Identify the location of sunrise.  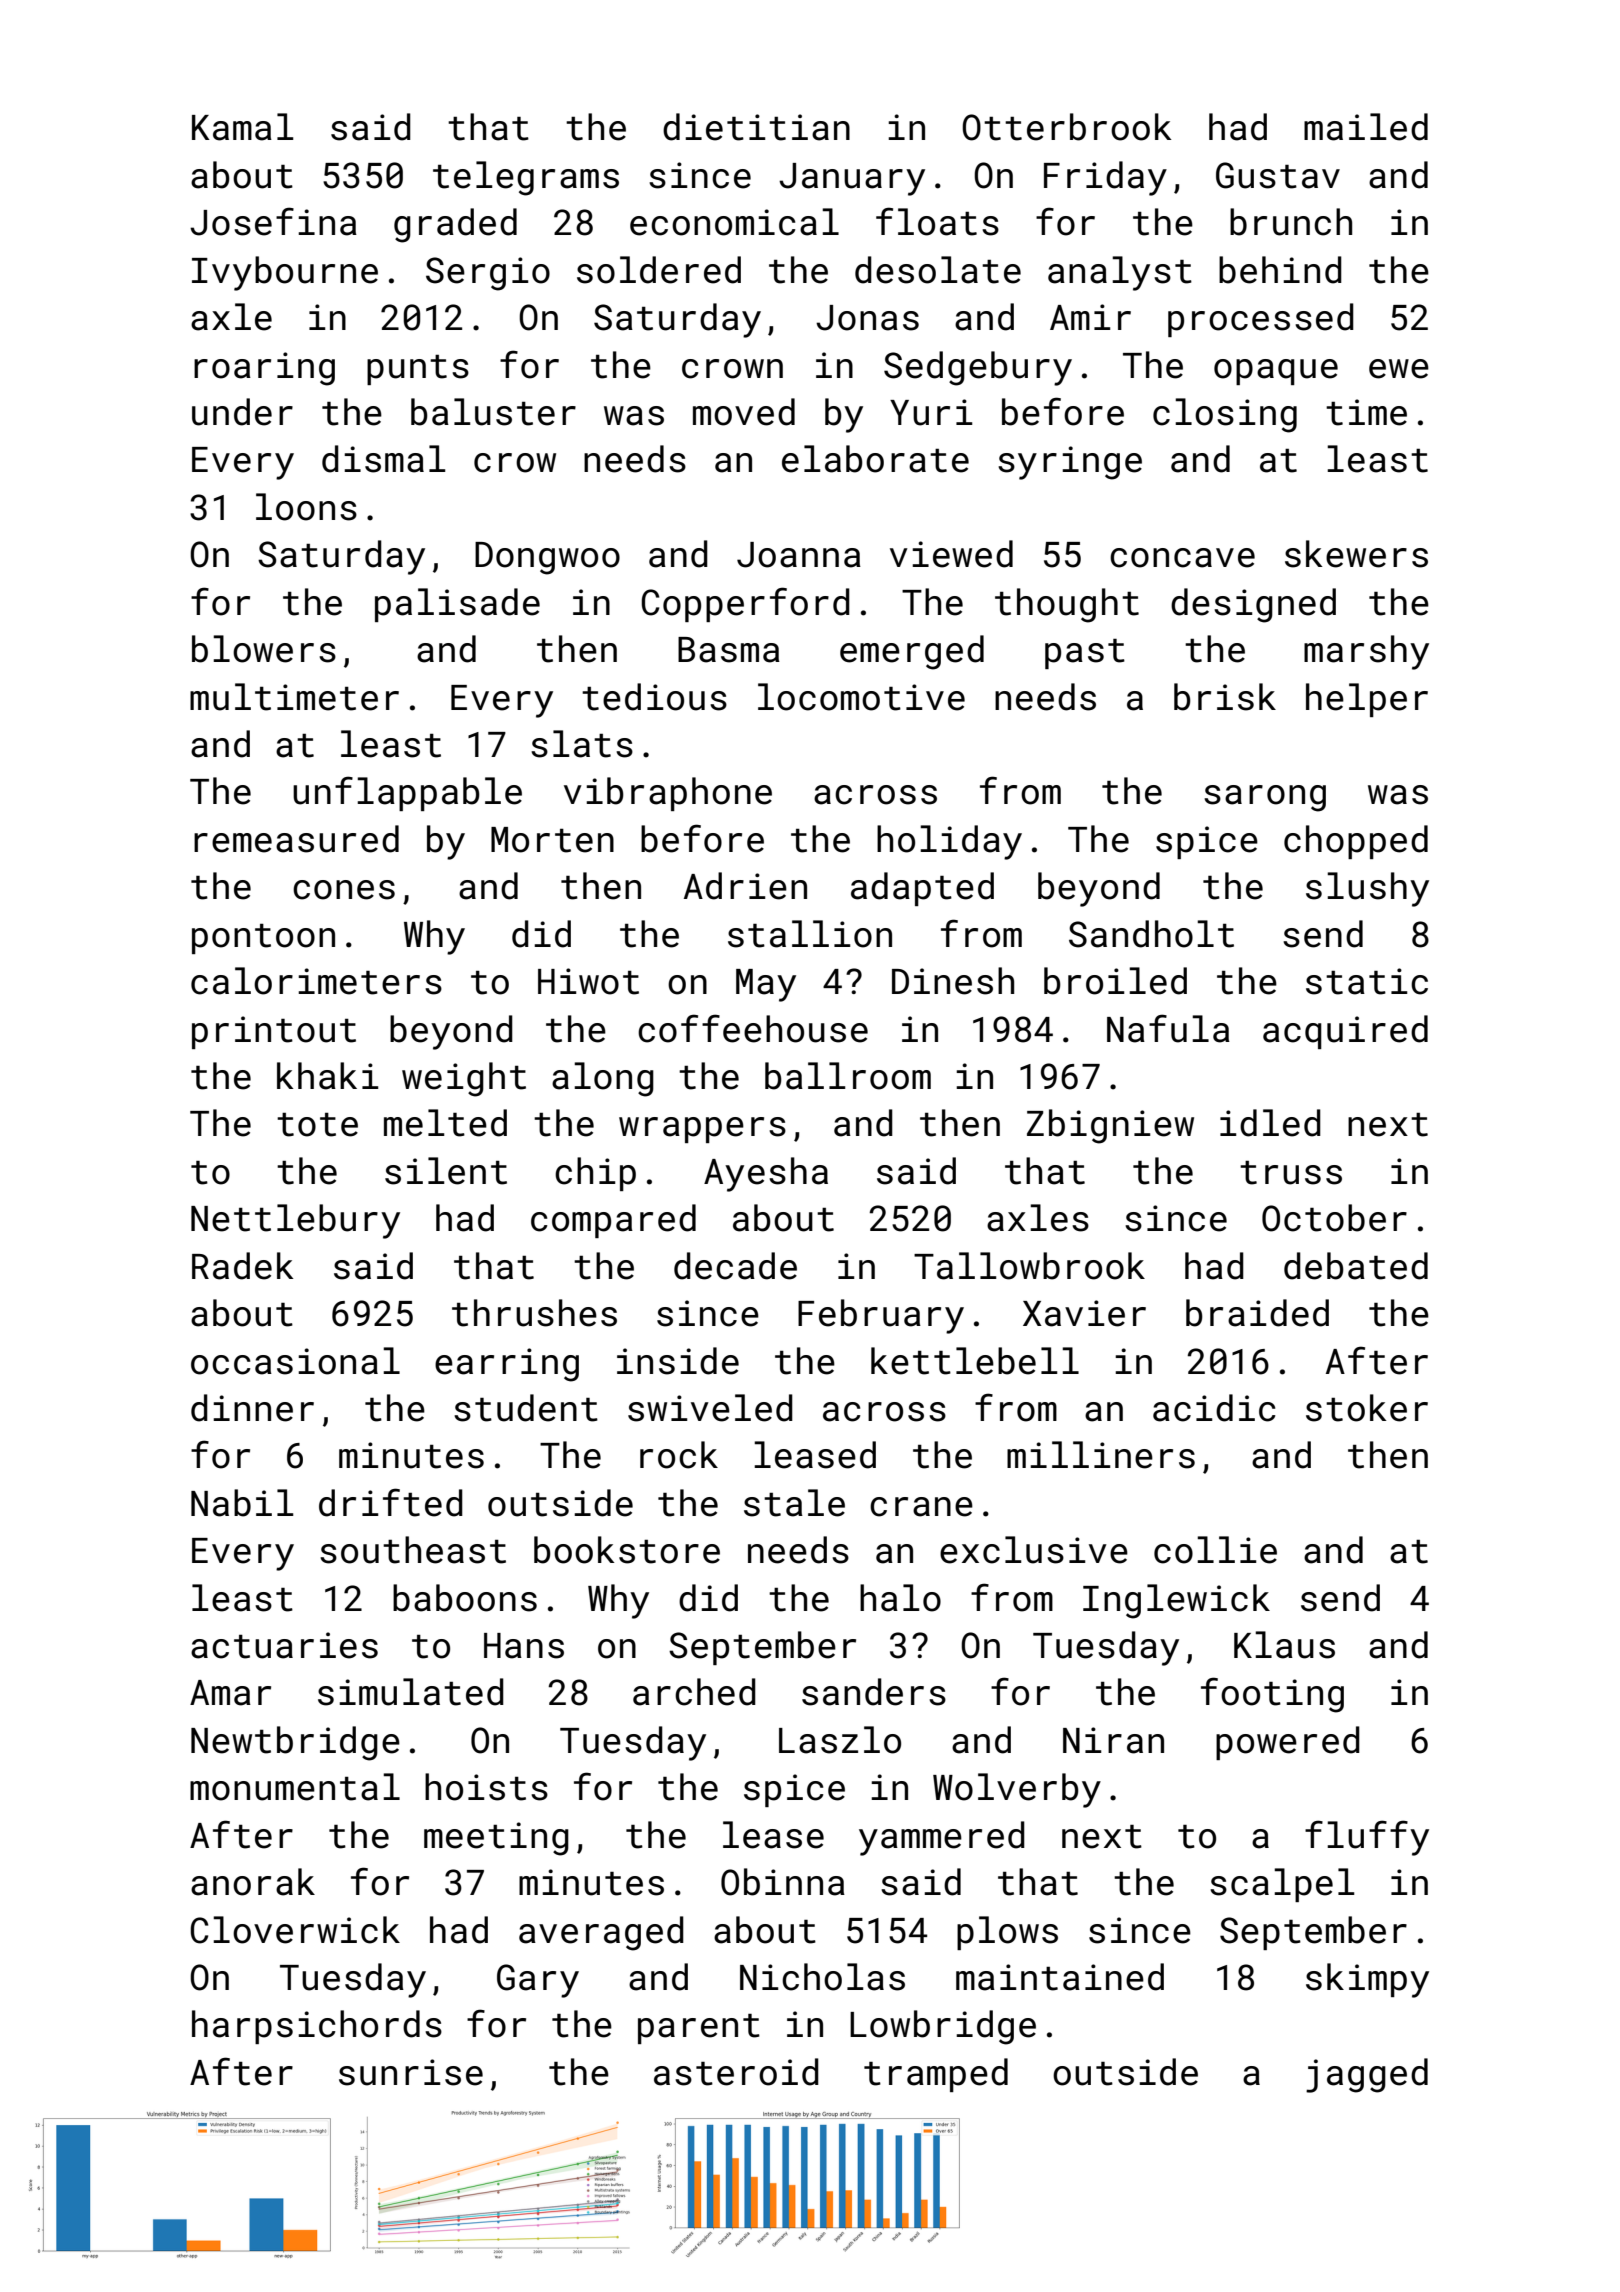
(411, 2072).
